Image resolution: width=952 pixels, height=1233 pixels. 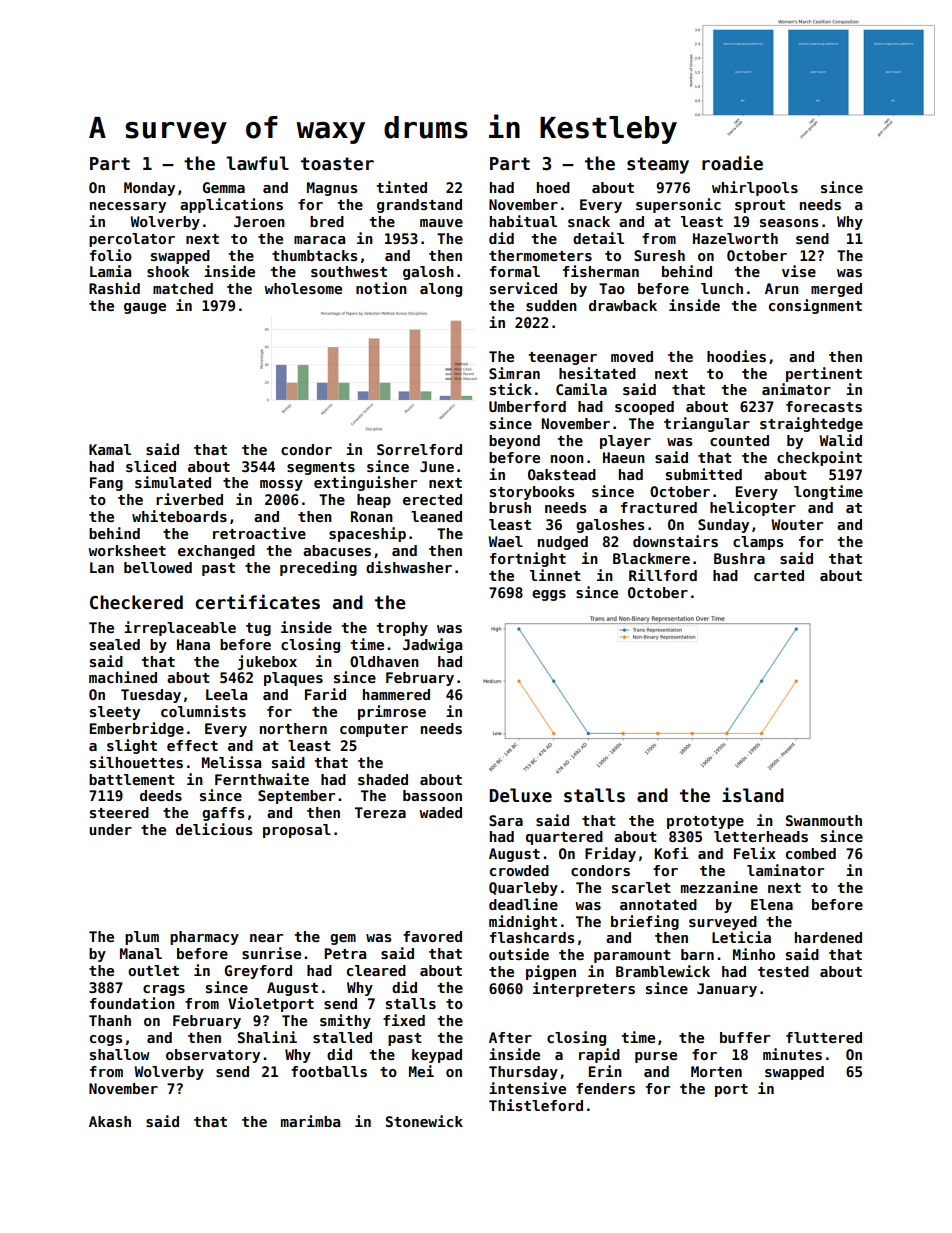 I want to click on necessary, so click(x=128, y=207).
